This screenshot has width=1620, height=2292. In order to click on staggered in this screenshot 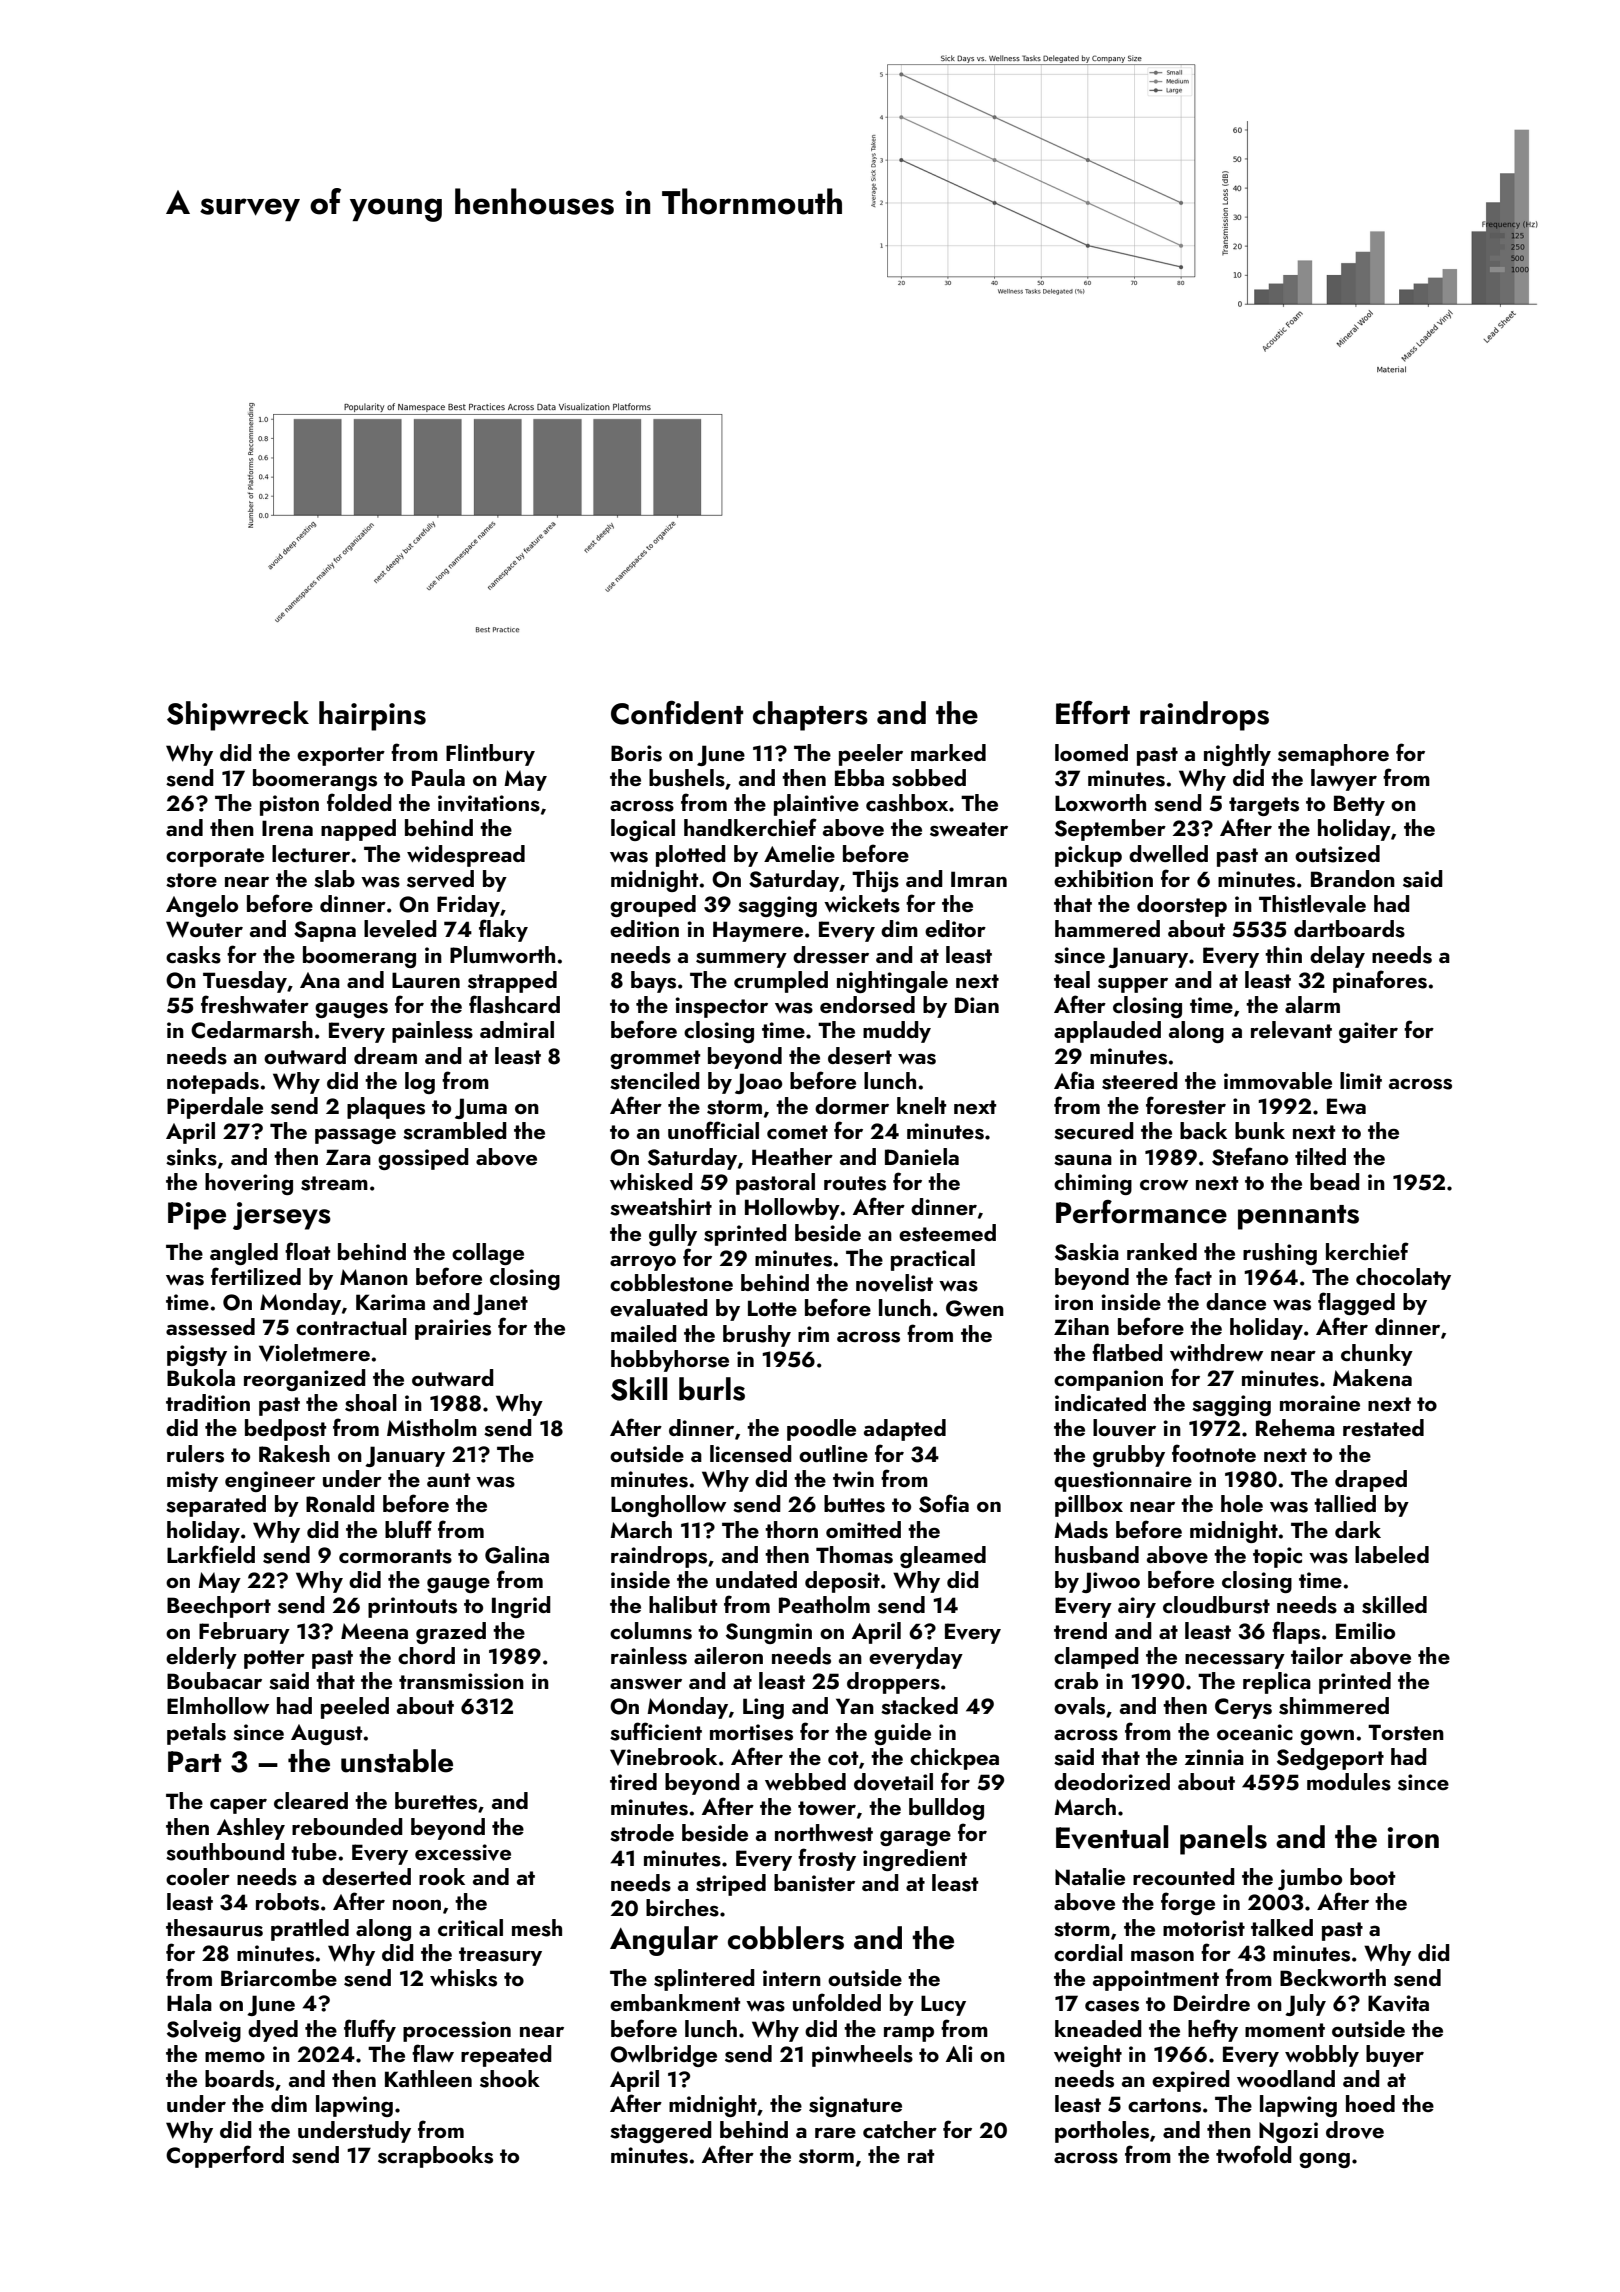, I will do `click(661, 2132)`.
